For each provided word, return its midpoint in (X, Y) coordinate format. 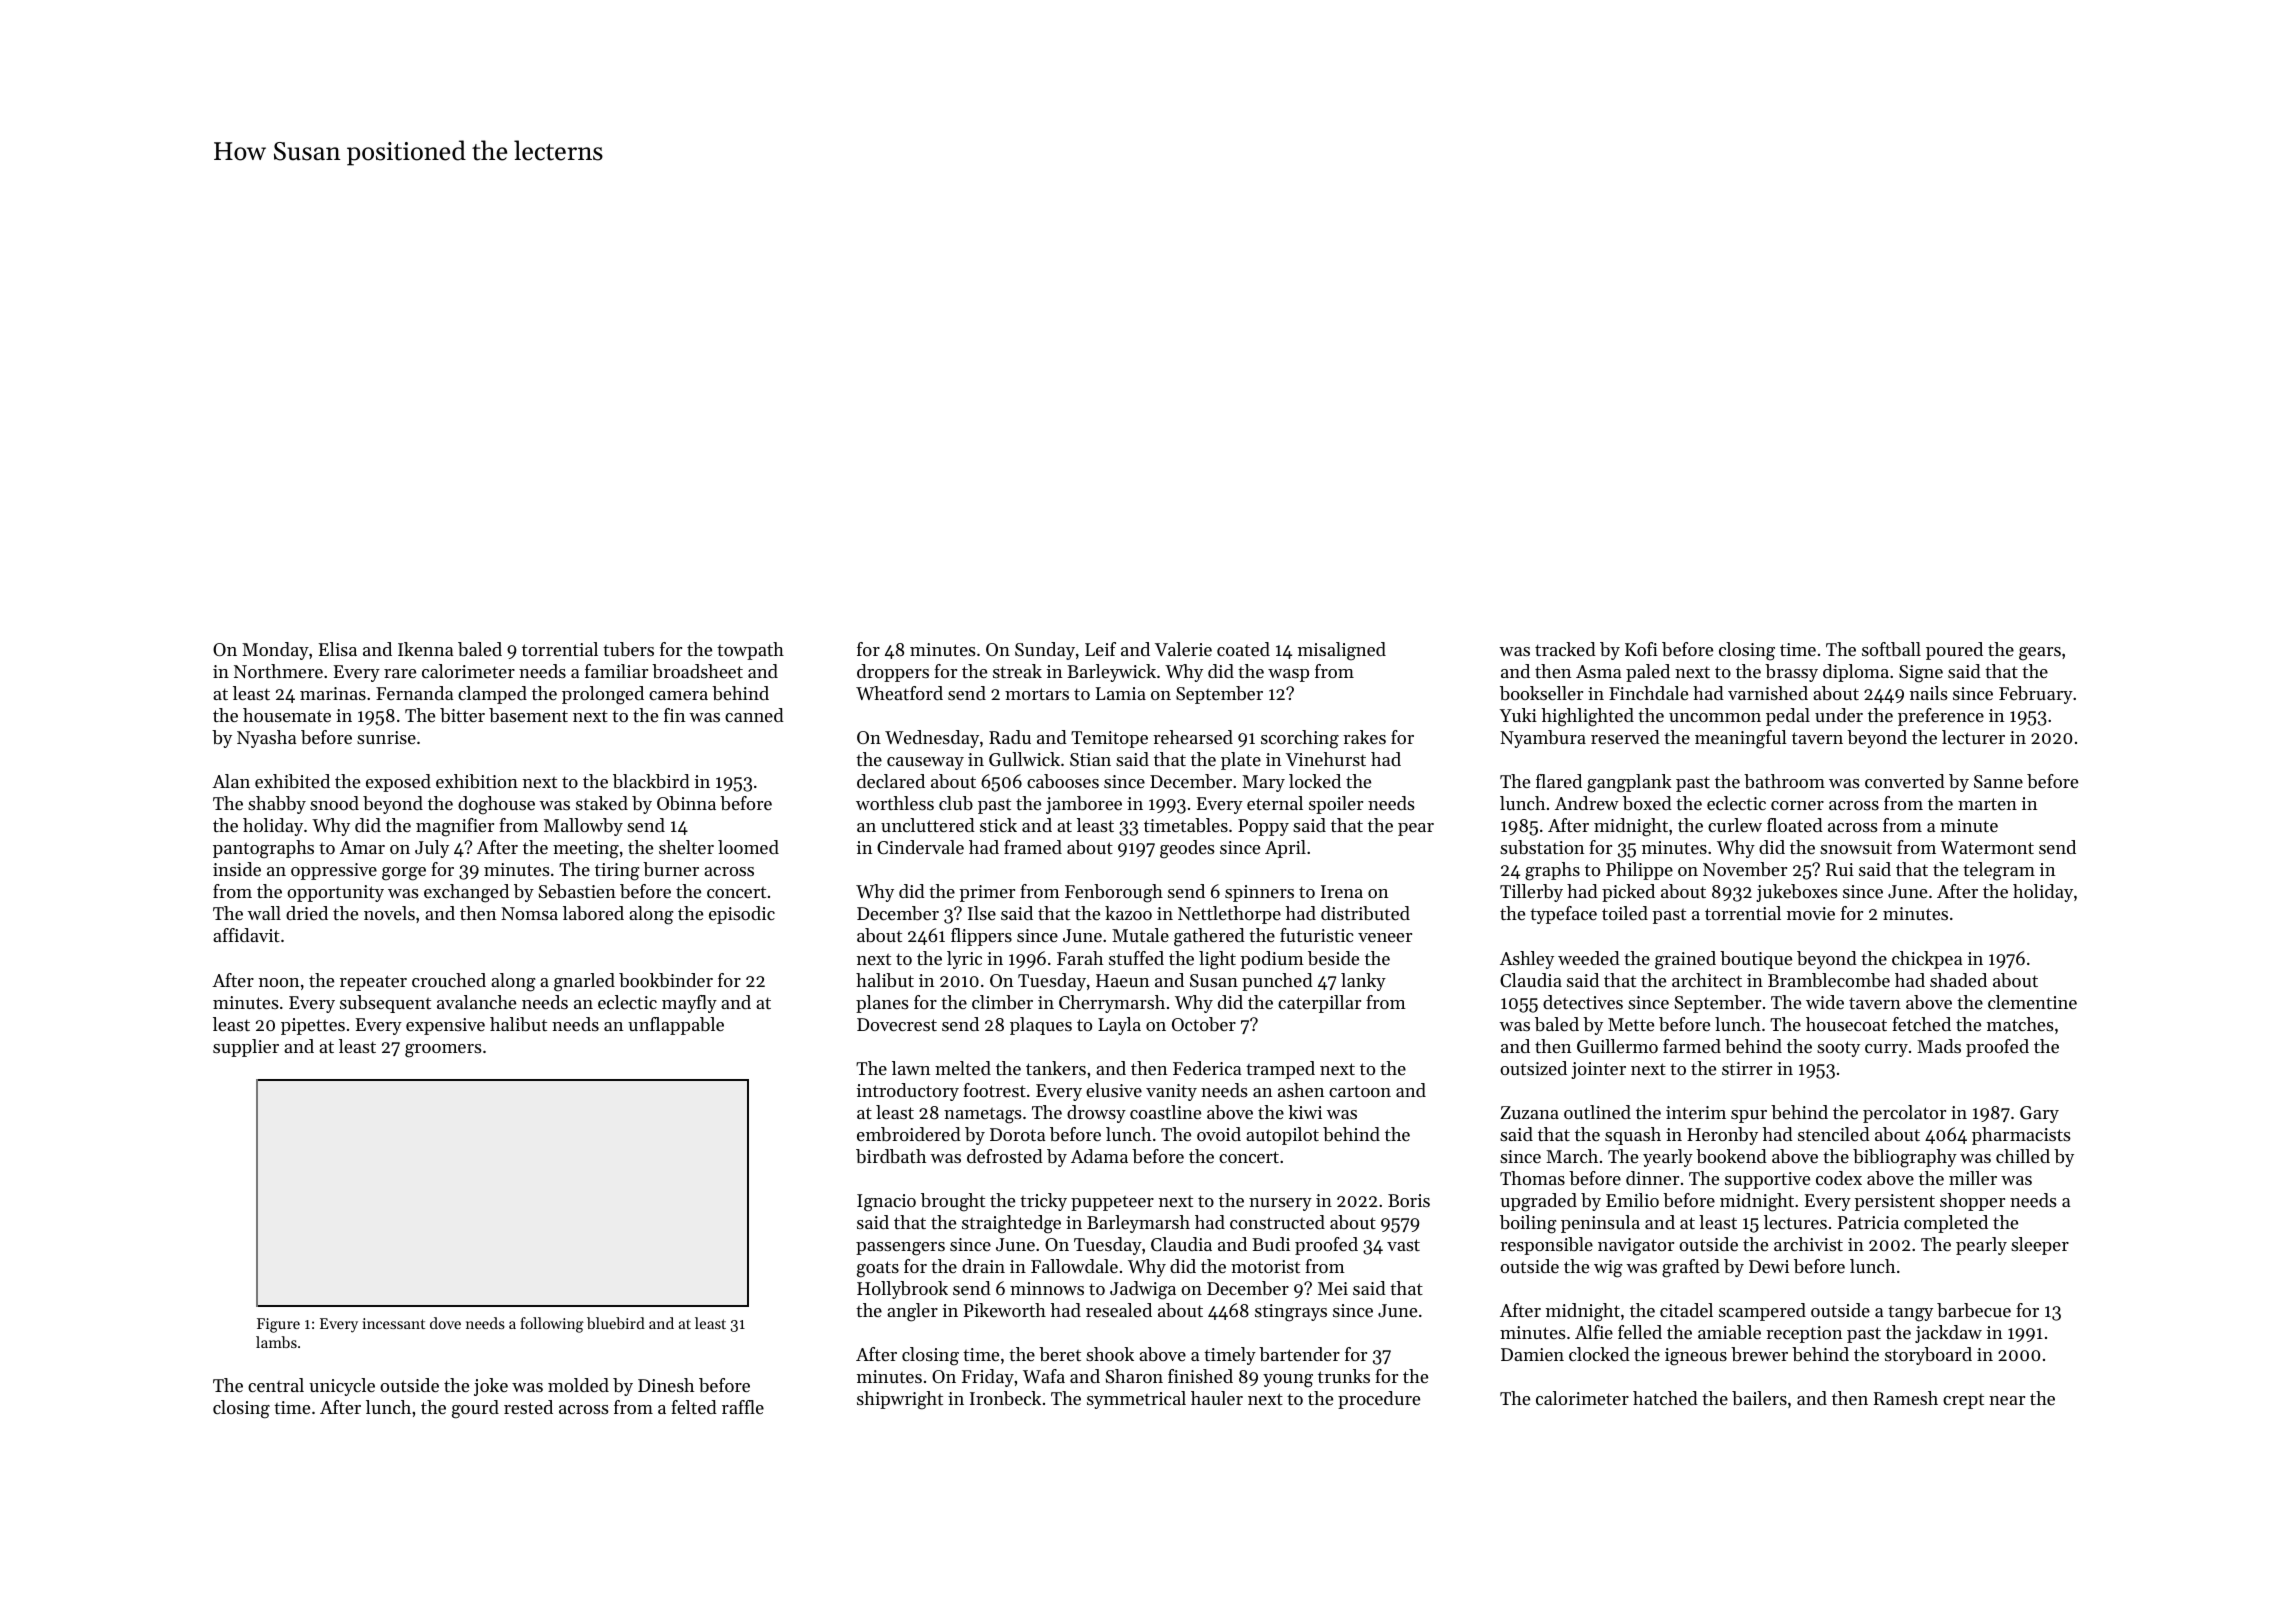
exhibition (477, 781)
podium (1272, 960)
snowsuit (1856, 847)
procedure (1379, 1400)
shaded (1958, 980)
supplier (246, 1048)
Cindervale (920, 847)
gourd (475, 1409)
